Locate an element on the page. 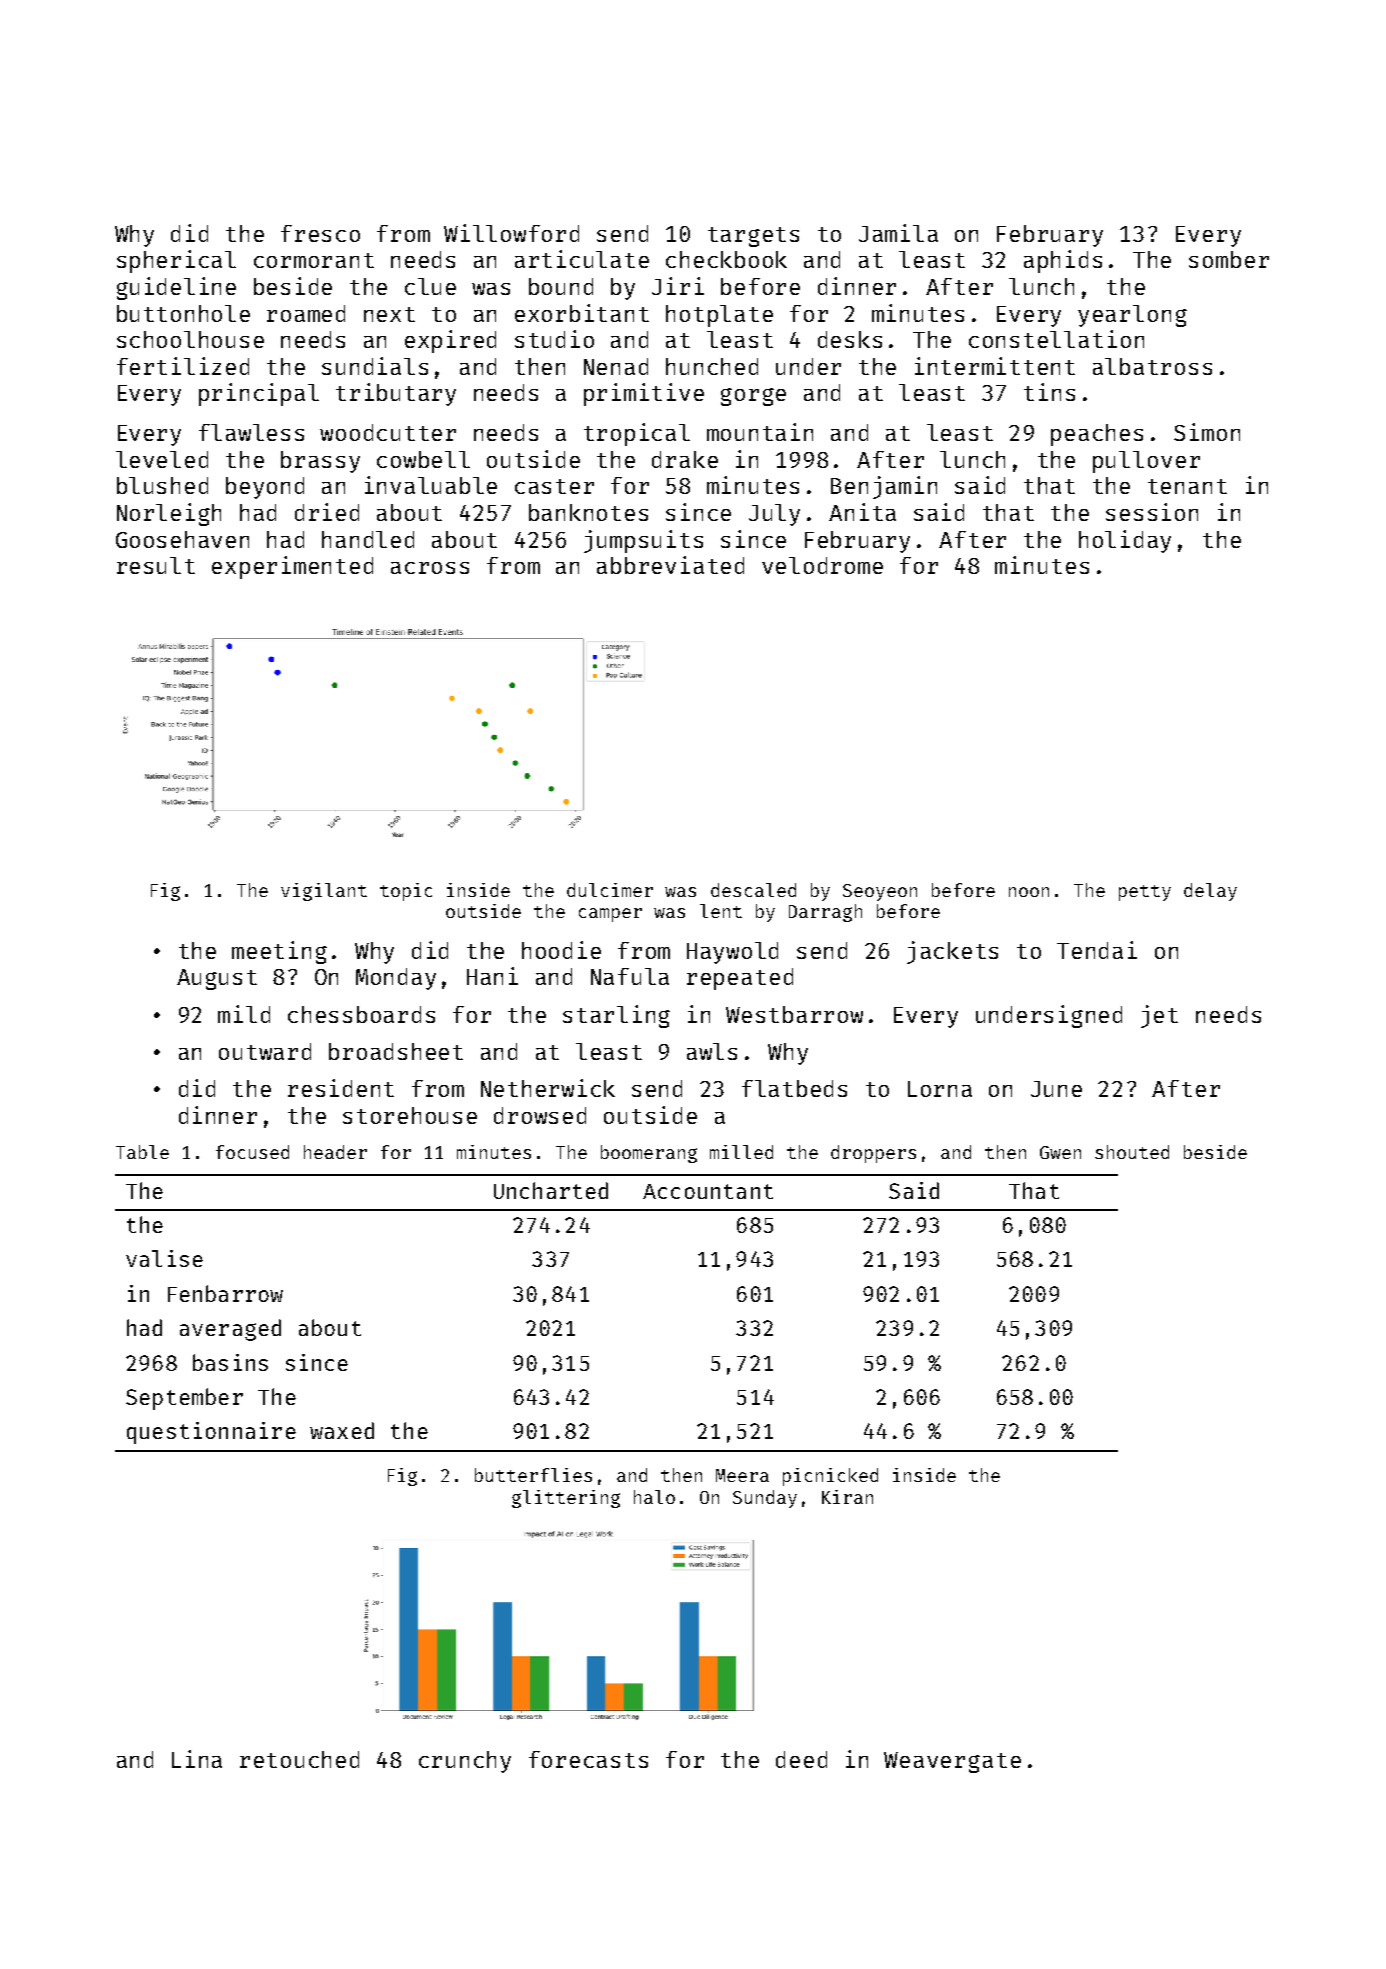 Image resolution: width=1386 pixels, height=1969 pixels. bound is located at coordinates (561, 286).
